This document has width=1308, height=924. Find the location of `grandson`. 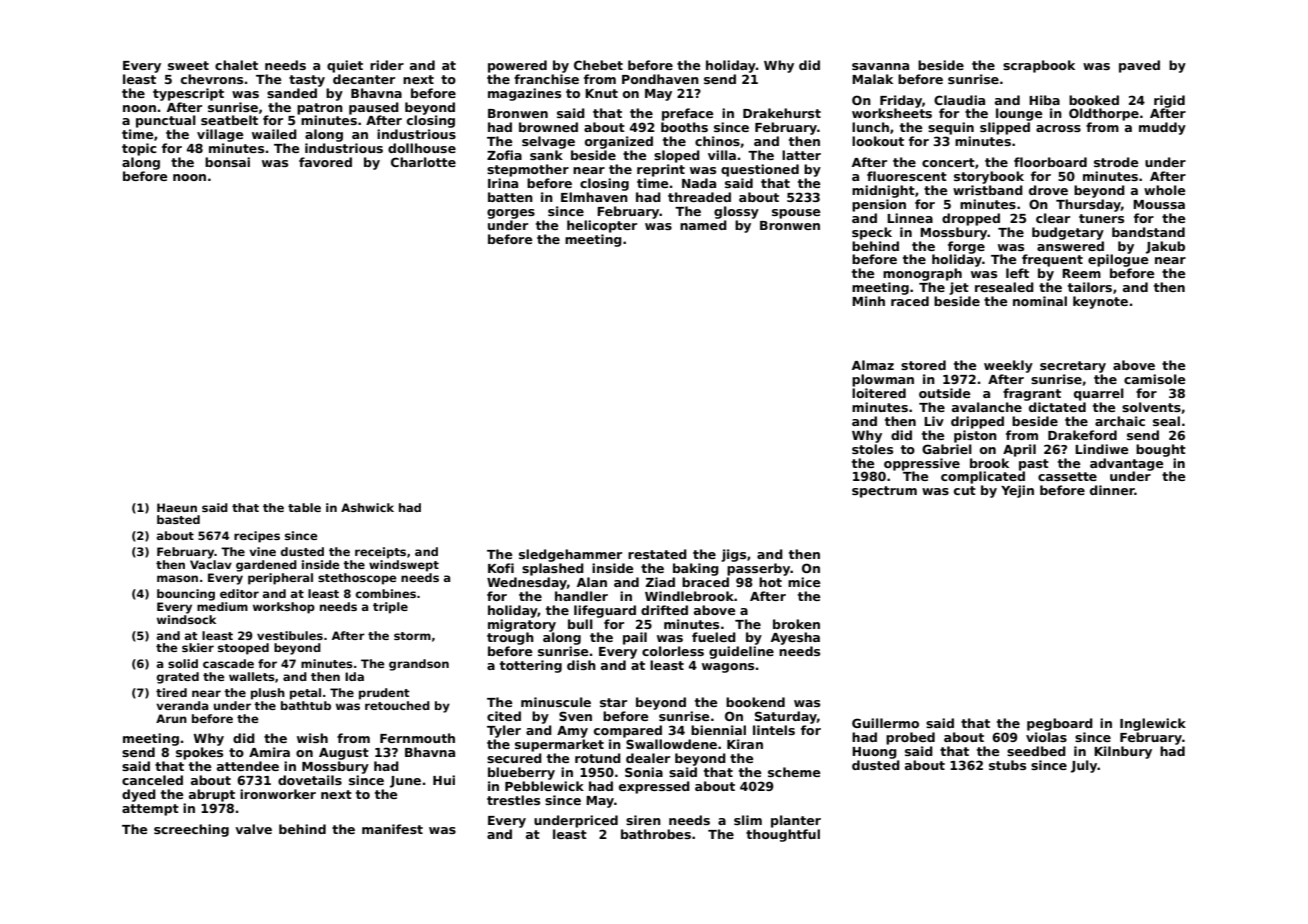

grandson is located at coordinates (419, 665).
